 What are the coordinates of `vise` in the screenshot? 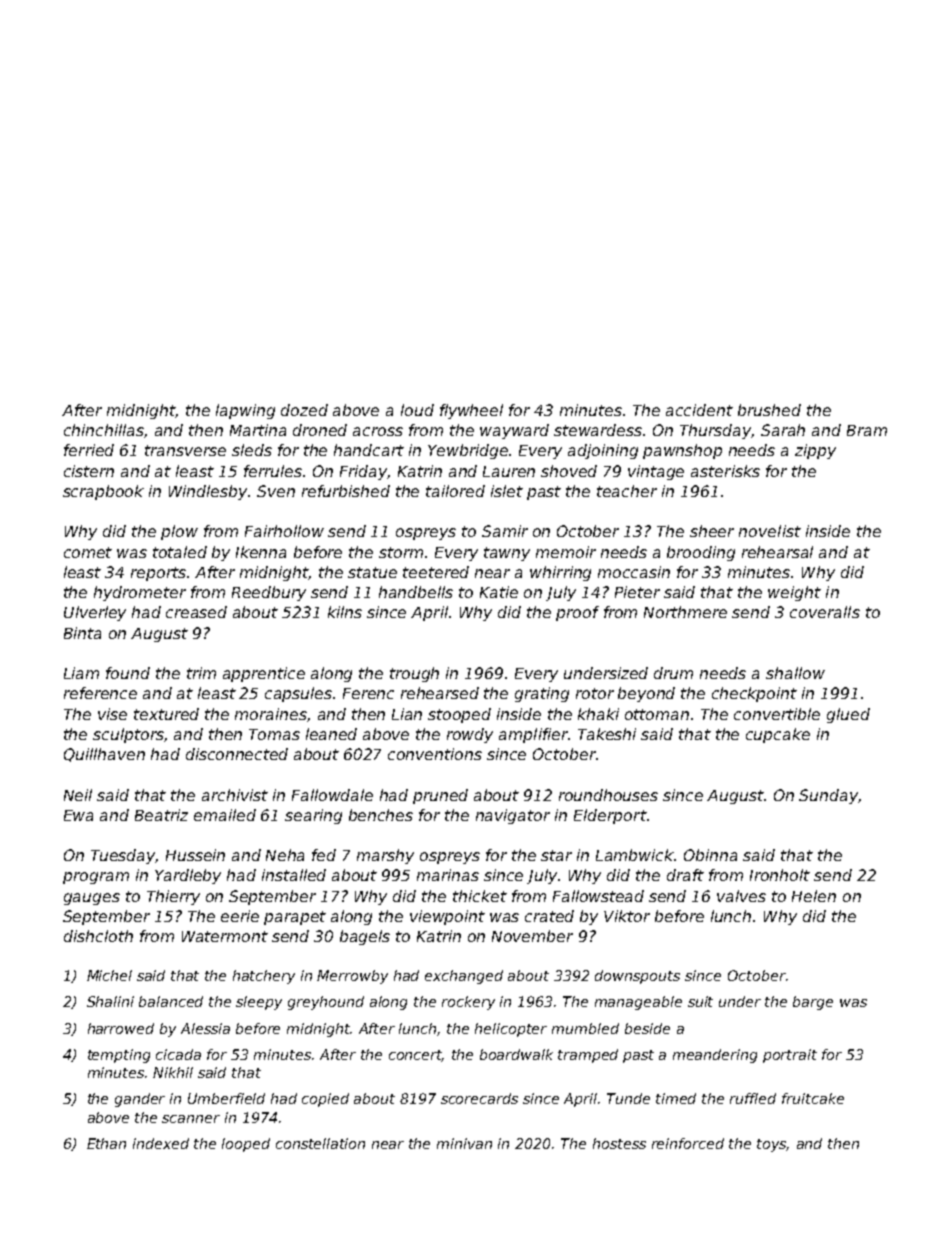 It's located at (112, 714).
